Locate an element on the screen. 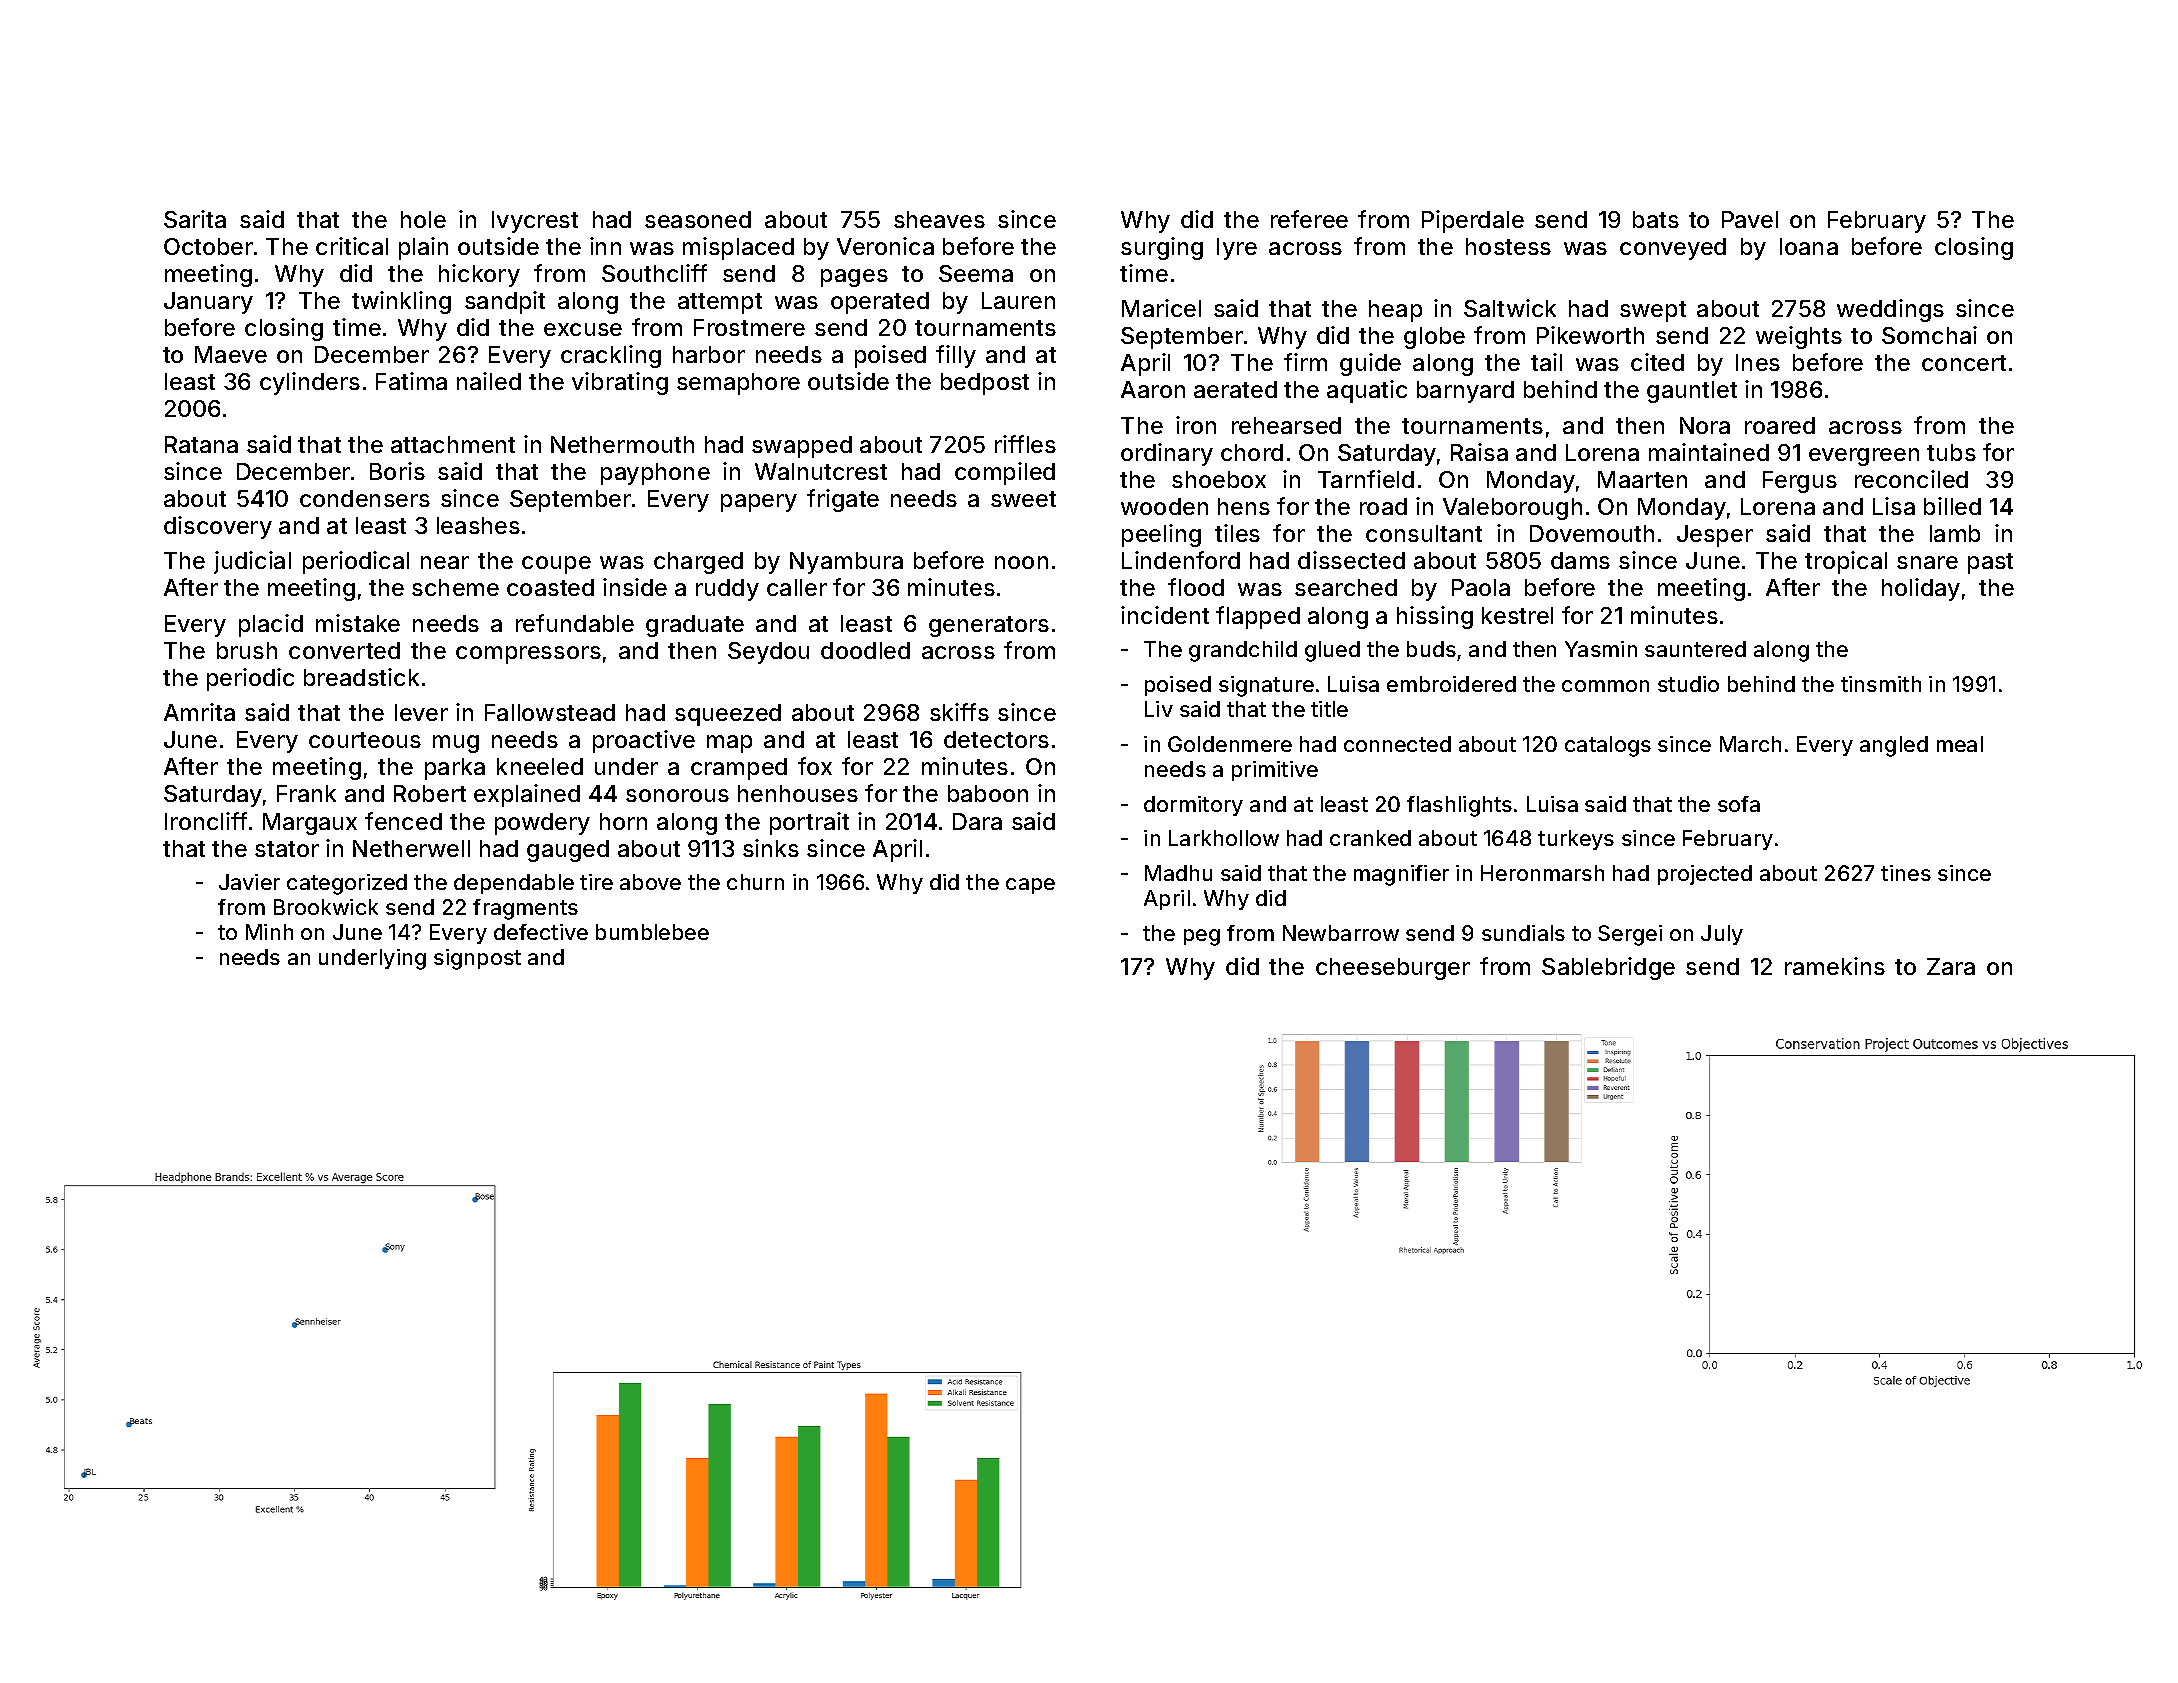 Image resolution: width=2178 pixels, height=1683 pixels. semaphore is located at coordinates (738, 384).
